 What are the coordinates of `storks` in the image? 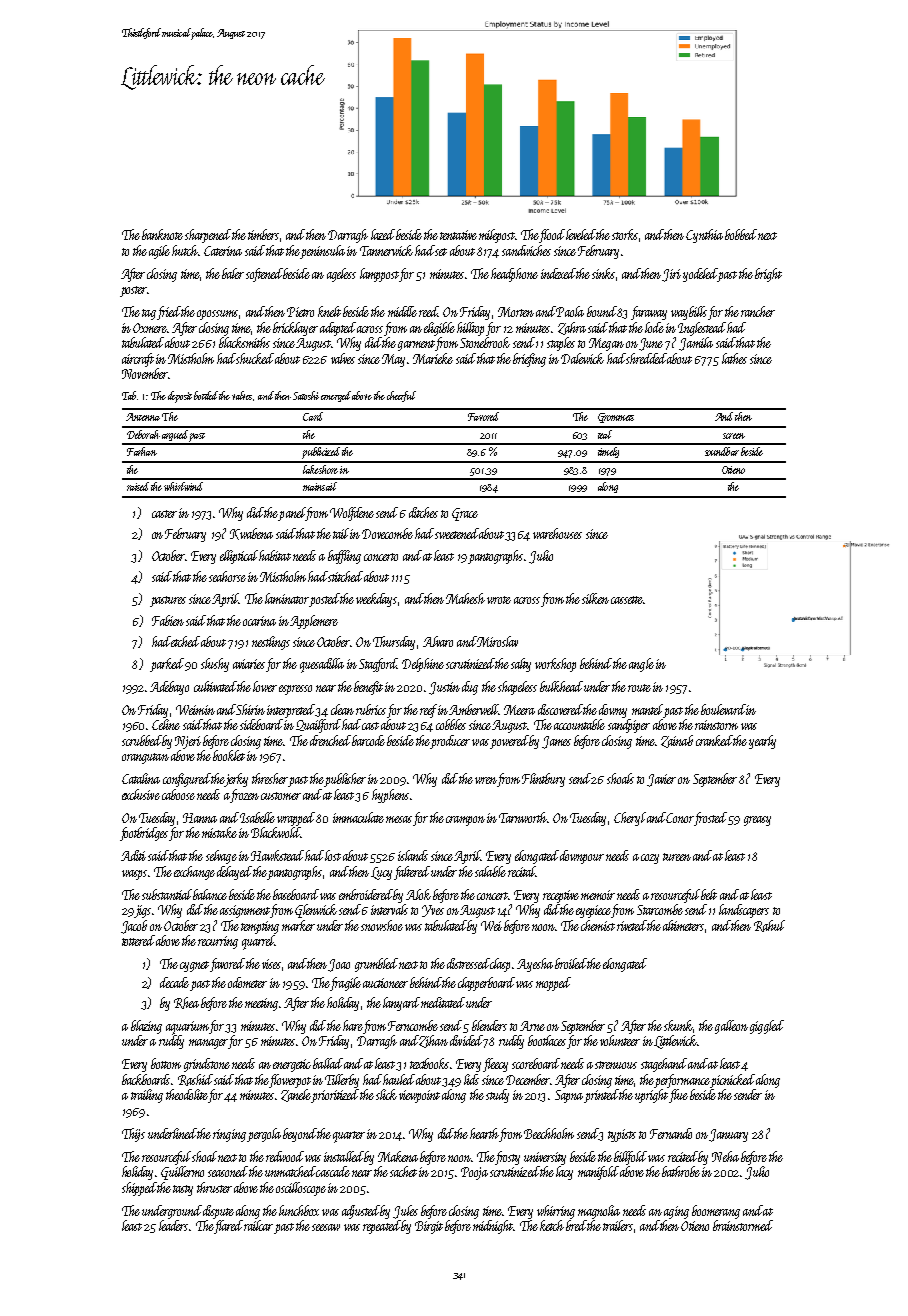 It's located at (625, 234).
